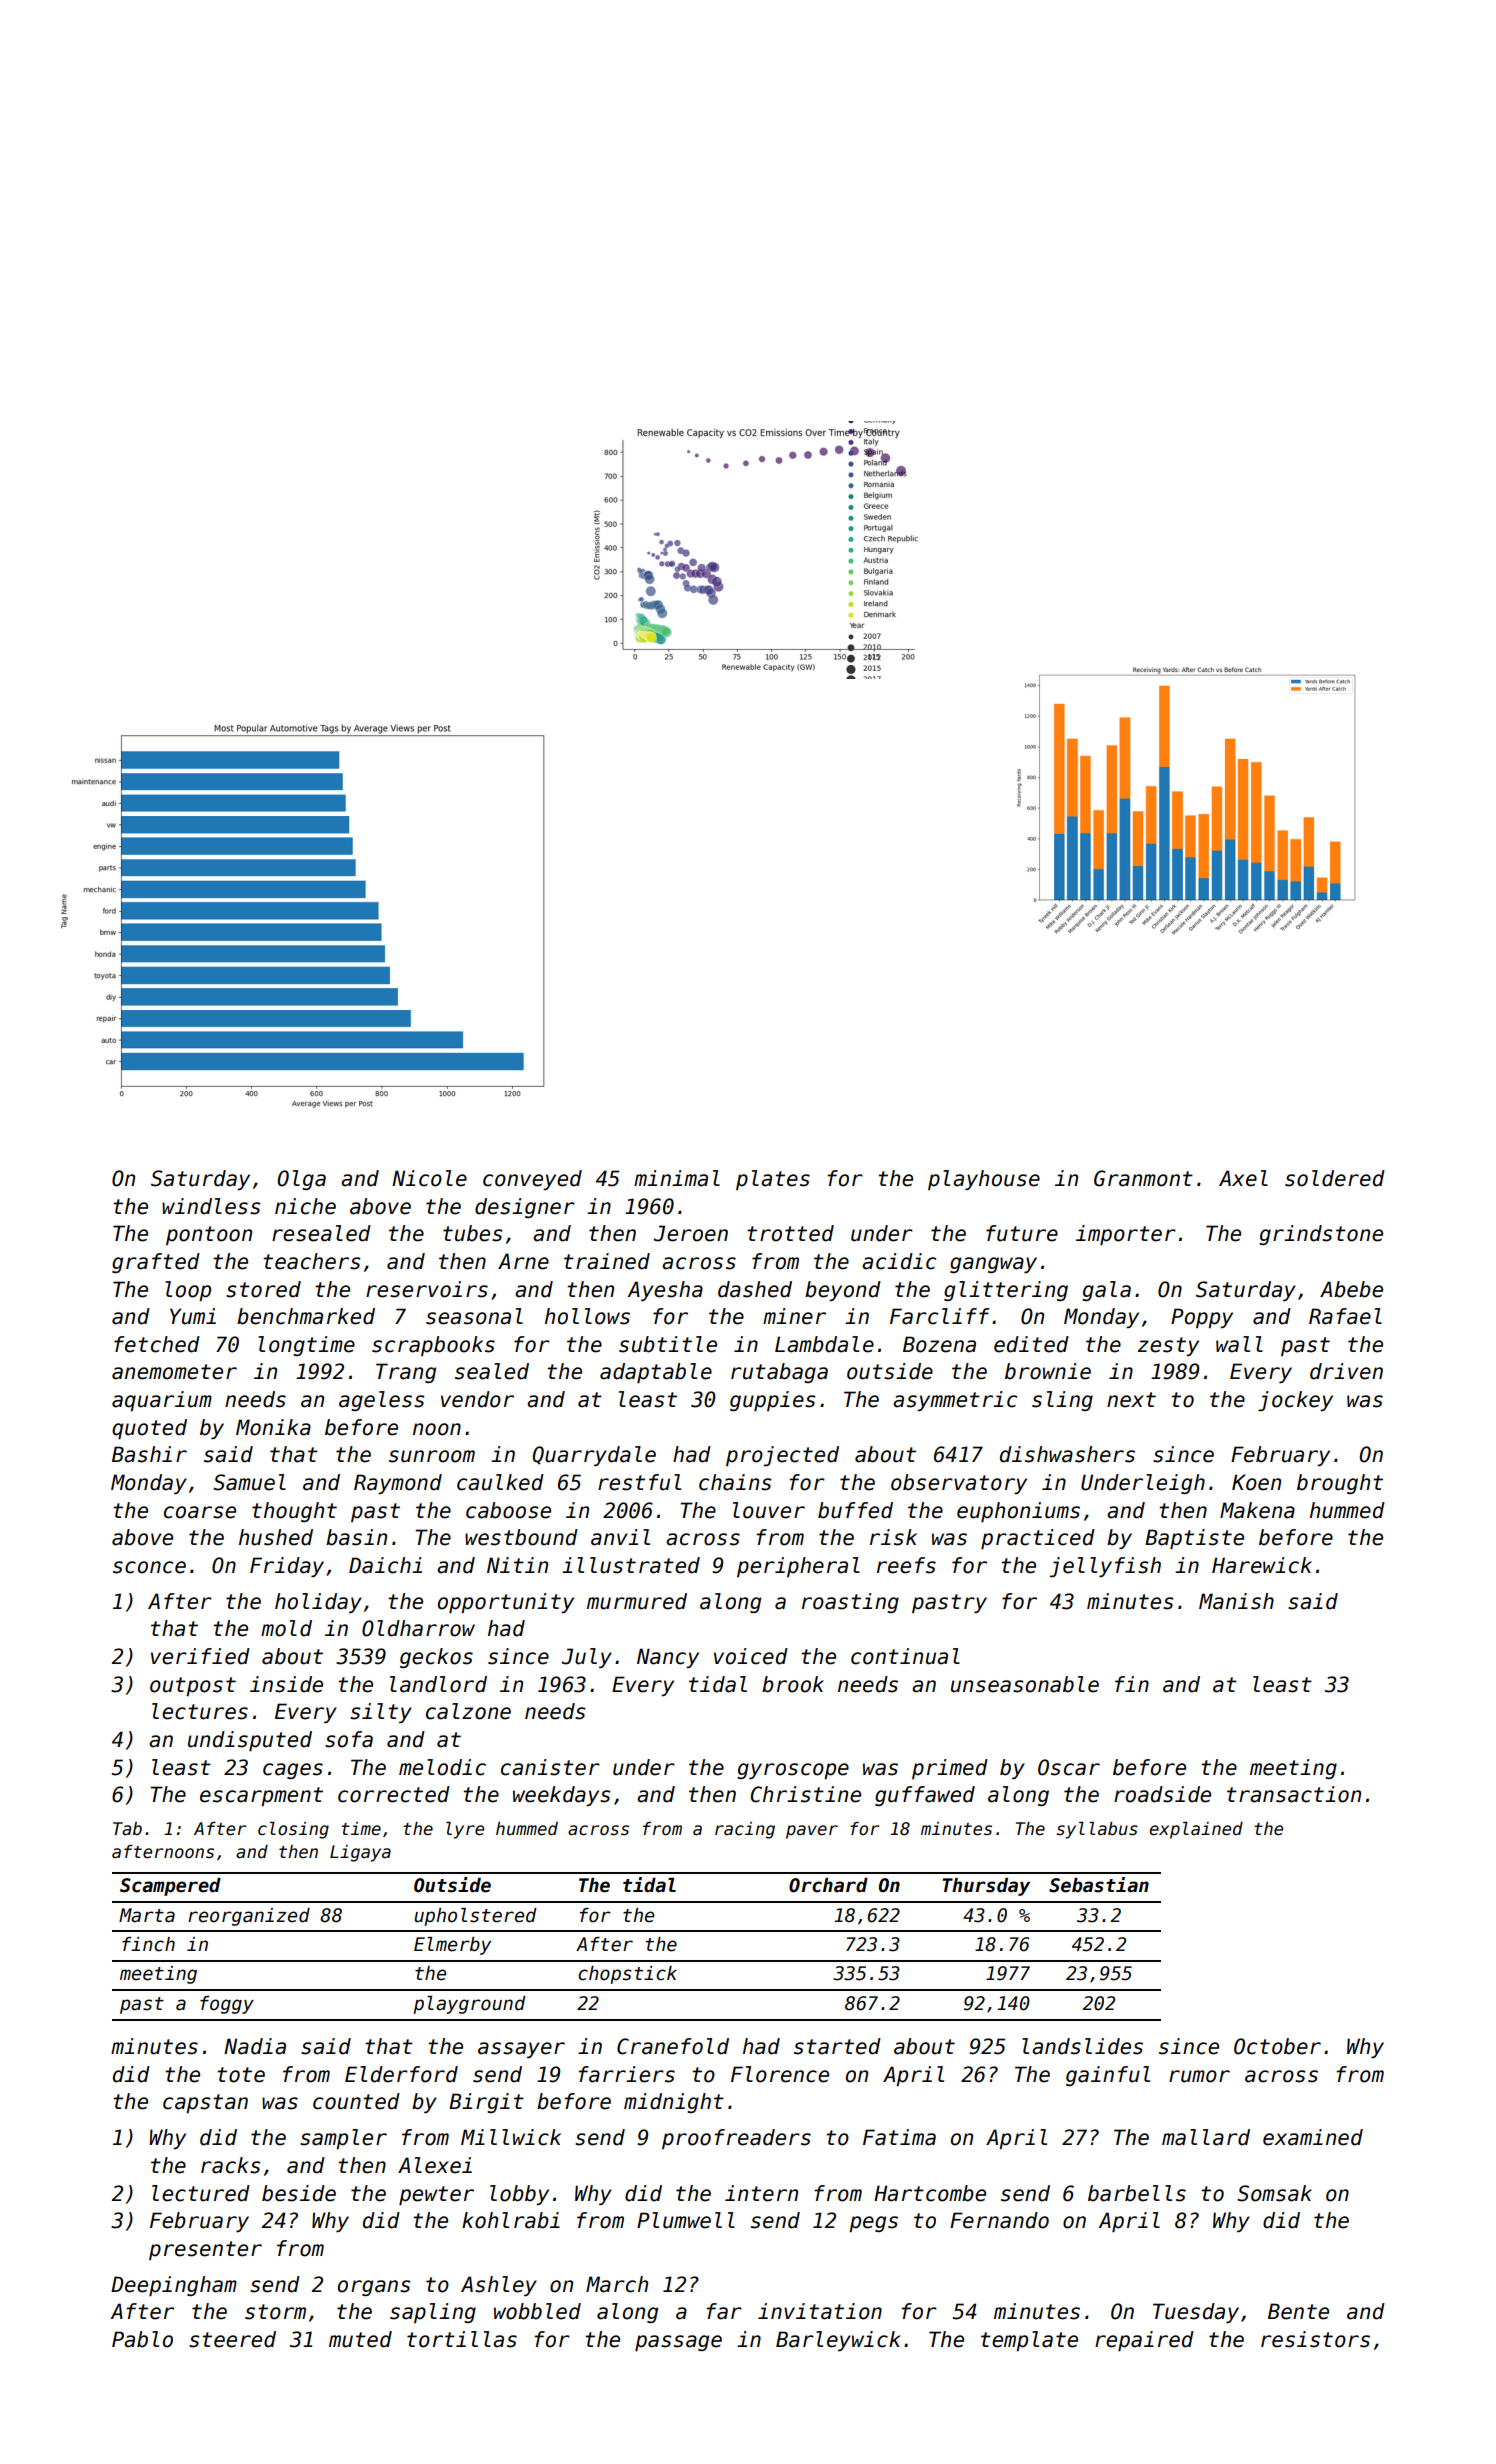 This screenshot has width=1496, height=2464. What do you see at coordinates (462, 2339) in the screenshot?
I see `tortillas` at bounding box center [462, 2339].
